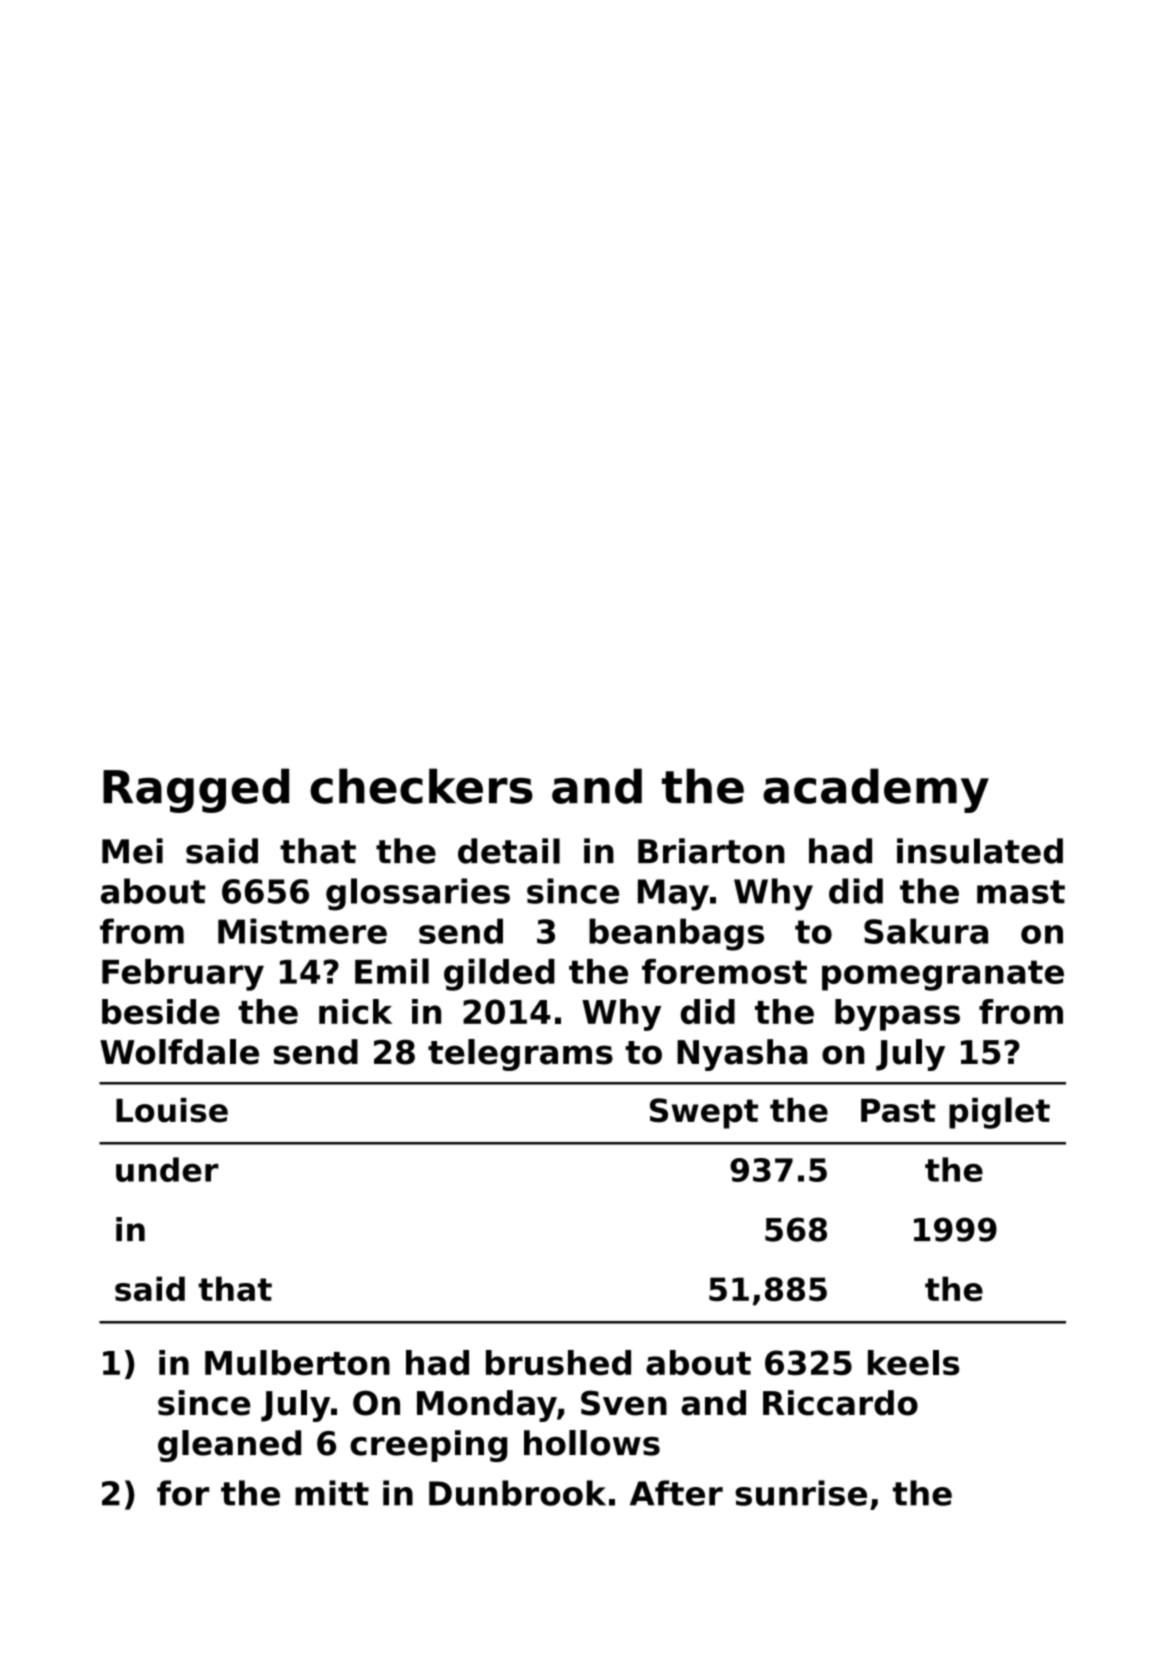  What do you see at coordinates (229, 1446) in the document?
I see `gleaned` at bounding box center [229, 1446].
